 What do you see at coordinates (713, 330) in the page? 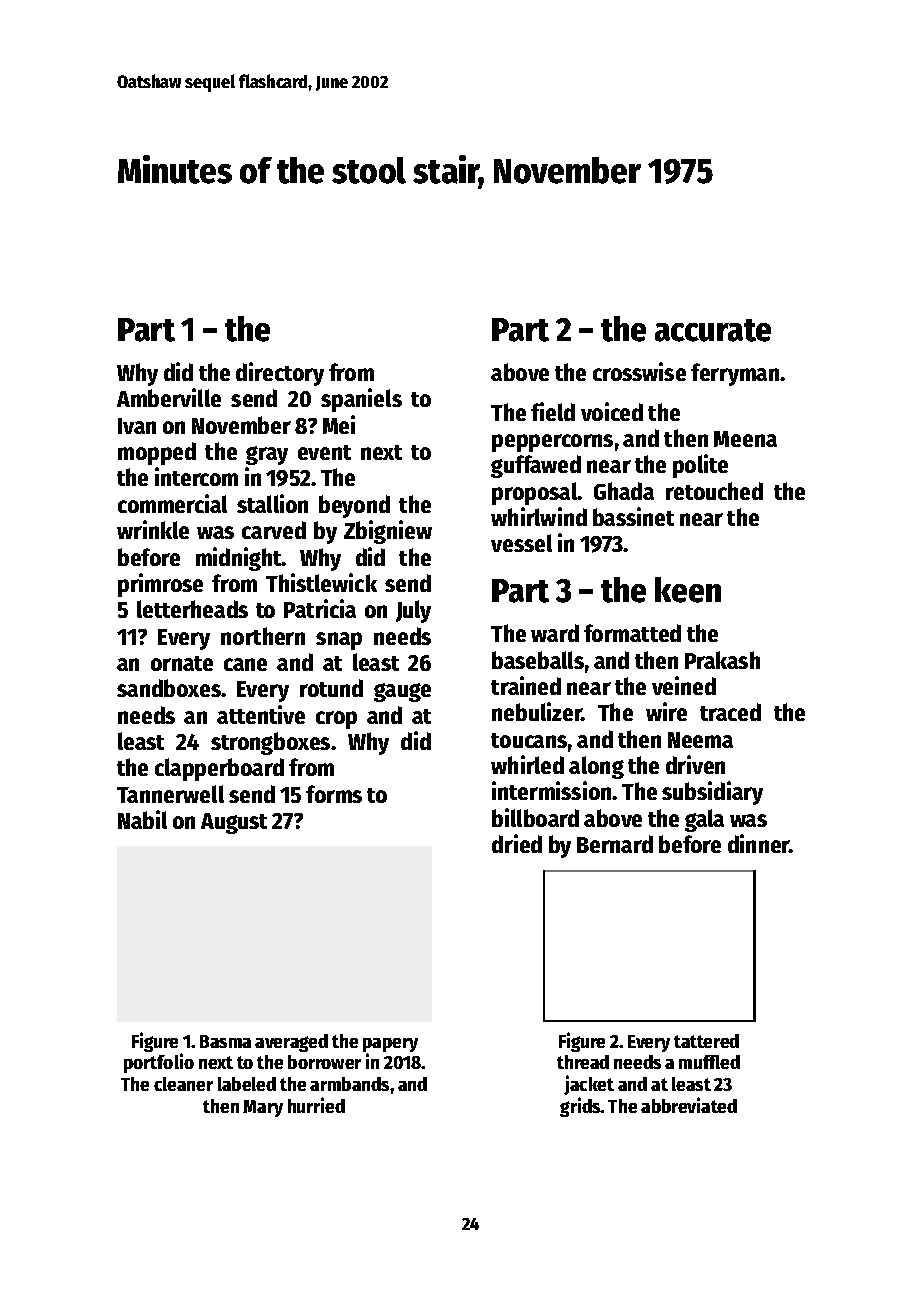
I see `accurate` at bounding box center [713, 330].
